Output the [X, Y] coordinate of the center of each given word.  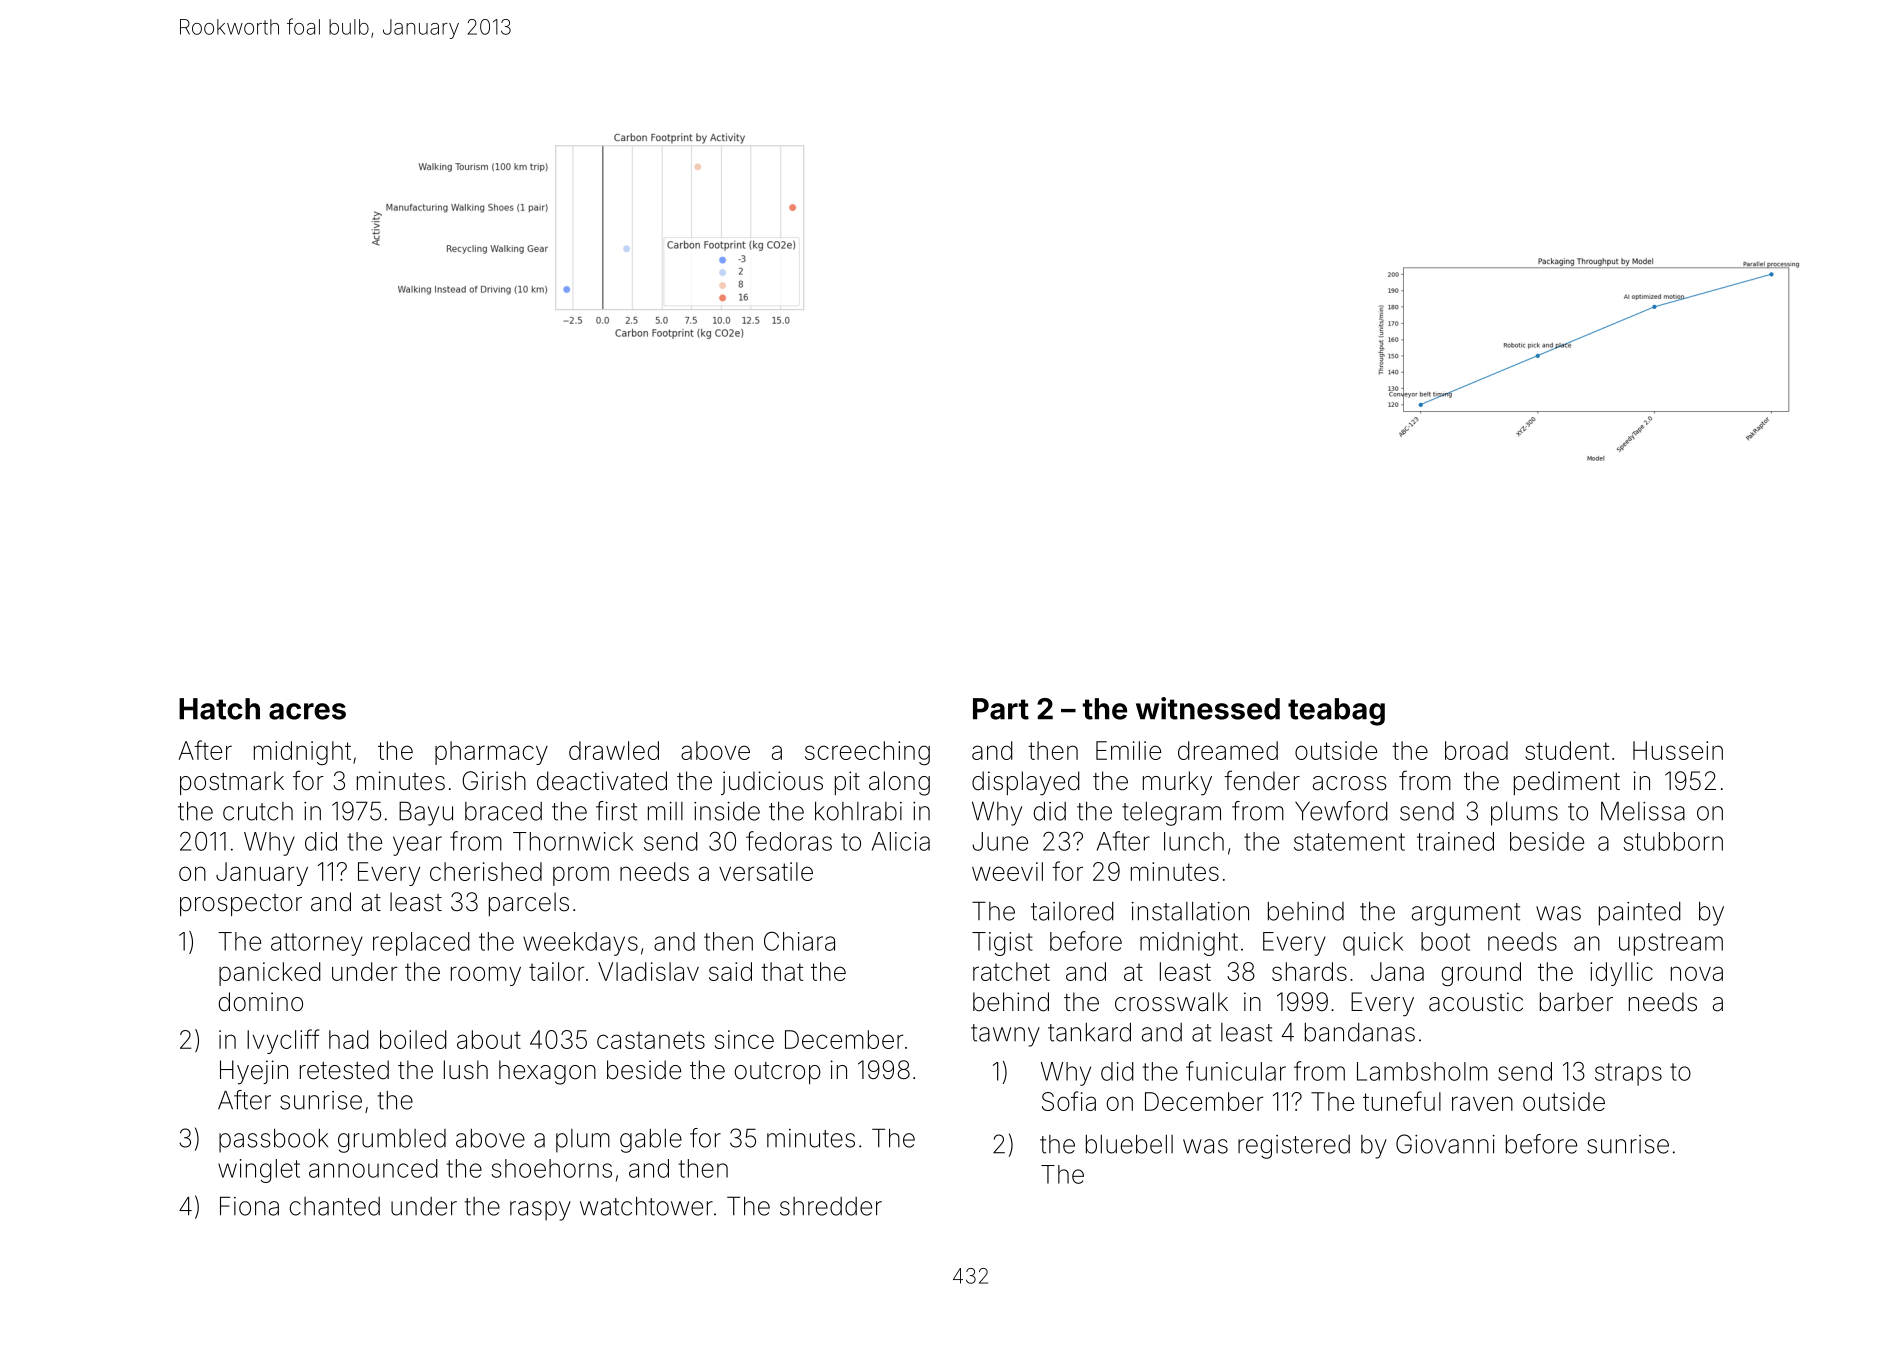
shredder [831, 1206]
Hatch [219, 709]
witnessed [1208, 708]
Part [1001, 709]
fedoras [789, 841]
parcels [529, 904]
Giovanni [1445, 1144]
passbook [273, 1141]
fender [1262, 780]
